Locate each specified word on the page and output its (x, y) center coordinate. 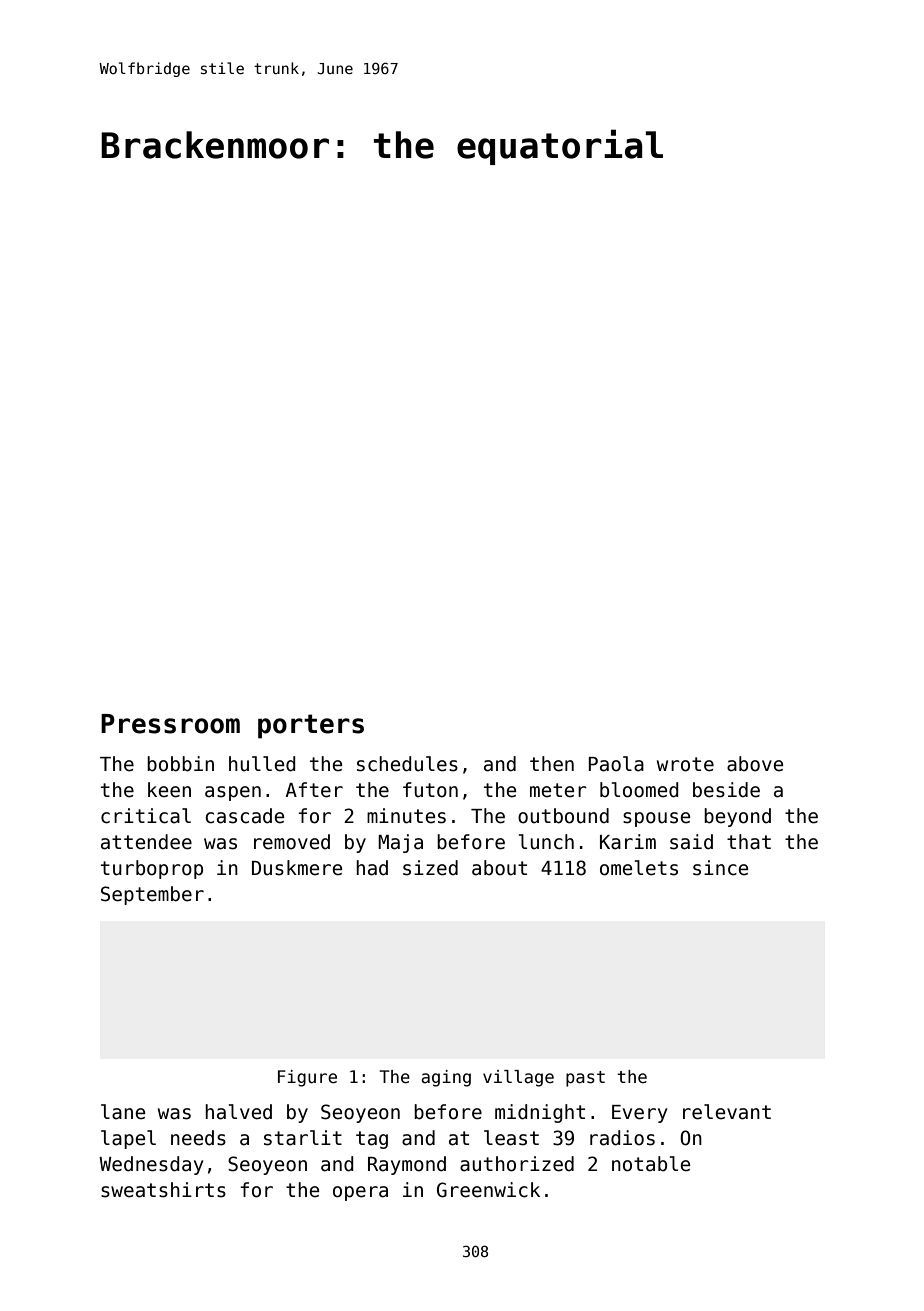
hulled (262, 764)
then (552, 764)
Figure (307, 1078)
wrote (685, 764)
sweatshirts (163, 1190)
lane (123, 1112)
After (314, 790)
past (585, 1079)
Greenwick (488, 1190)
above (755, 764)
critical (146, 816)
